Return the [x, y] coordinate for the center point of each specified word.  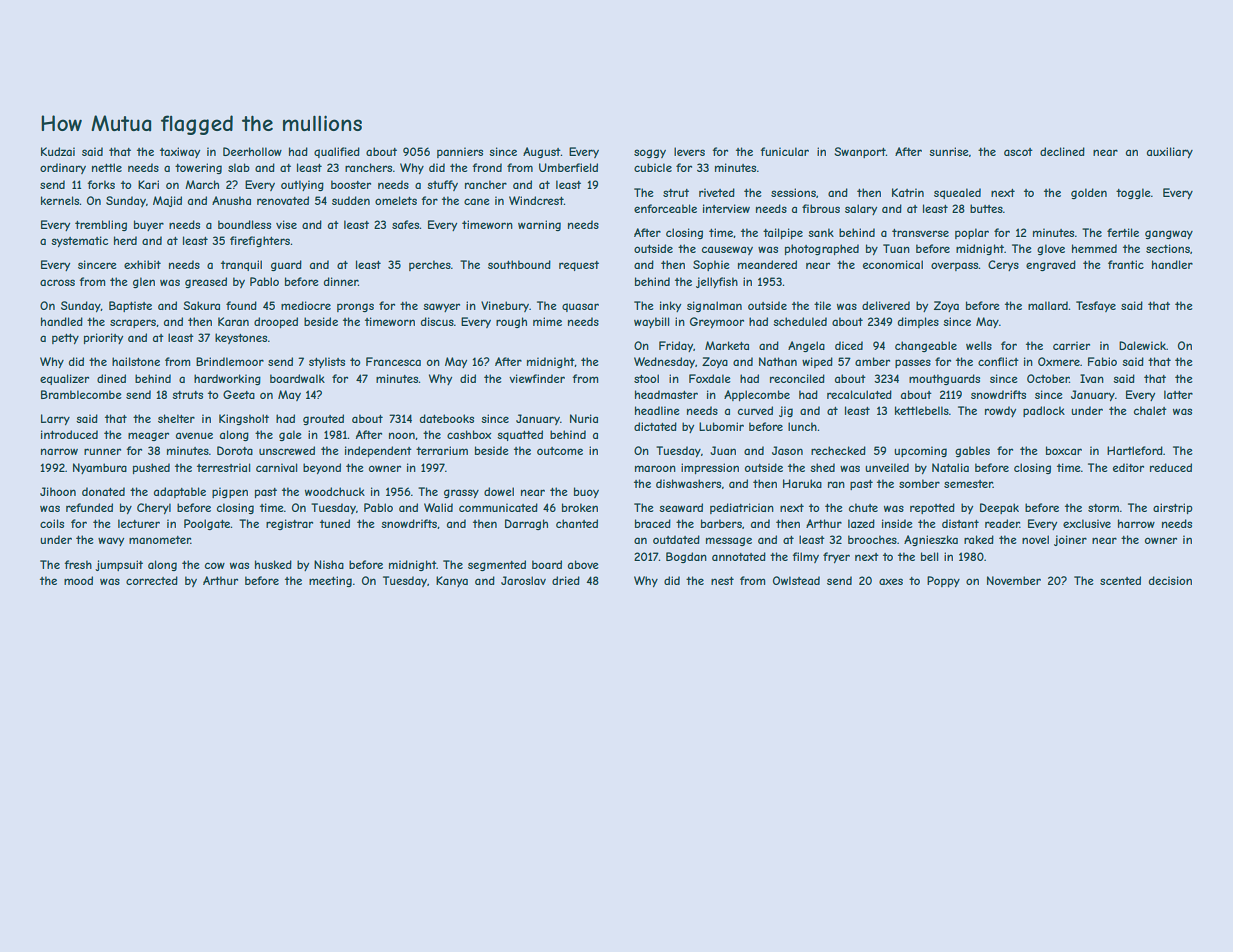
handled [62, 321]
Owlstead [796, 580]
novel [1035, 539]
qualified [337, 152]
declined [1062, 151]
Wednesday [664, 362]
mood [78, 580]
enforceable [665, 208]
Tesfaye [1096, 306]
